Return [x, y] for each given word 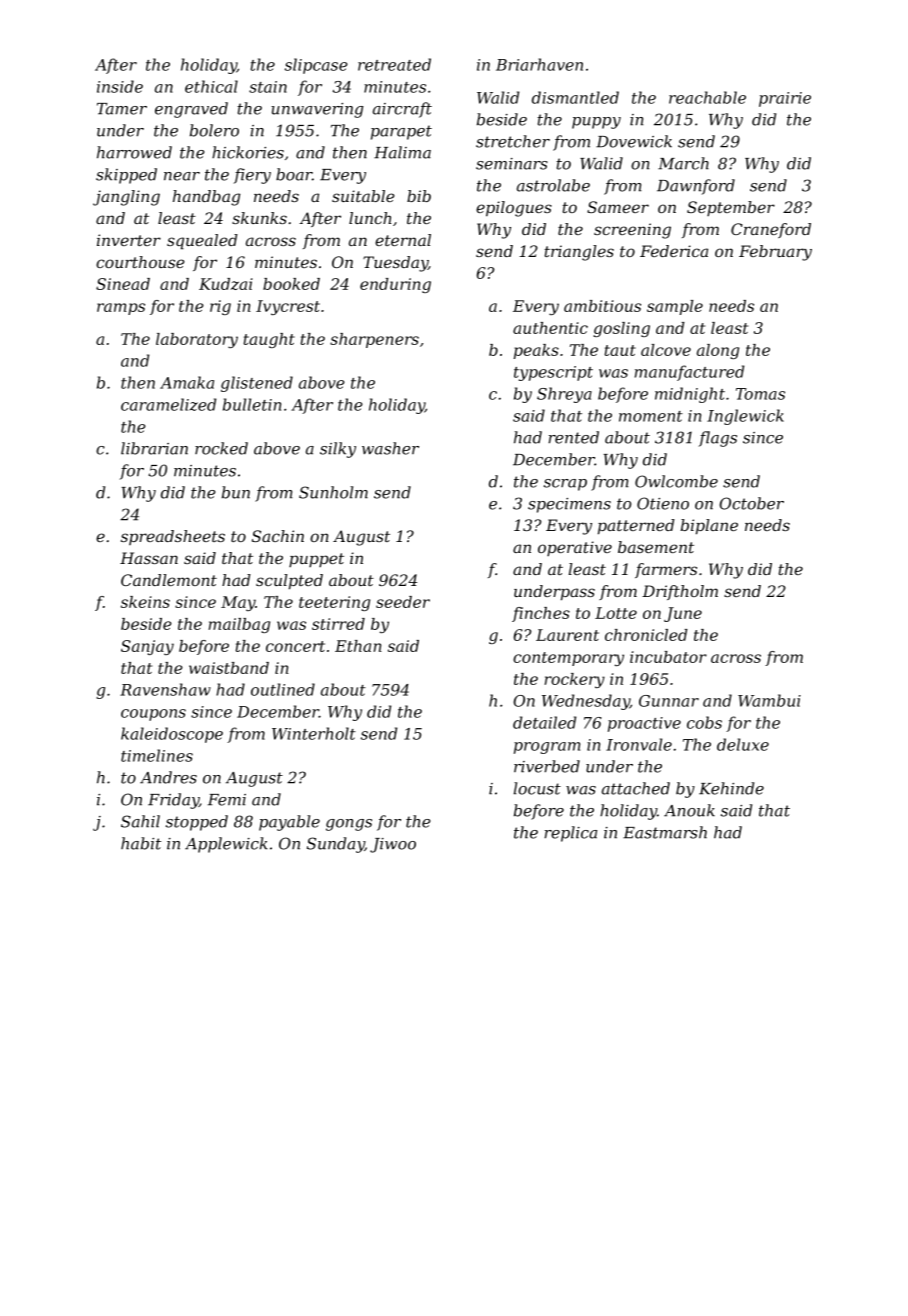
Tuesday [395, 264]
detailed [544, 722]
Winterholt [314, 733]
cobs [704, 722]
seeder [403, 602]
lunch [370, 218]
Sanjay [147, 647]
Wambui [769, 700]
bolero [214, 130]
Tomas [760, 394]
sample [675, 307]
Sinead [123, 284]
